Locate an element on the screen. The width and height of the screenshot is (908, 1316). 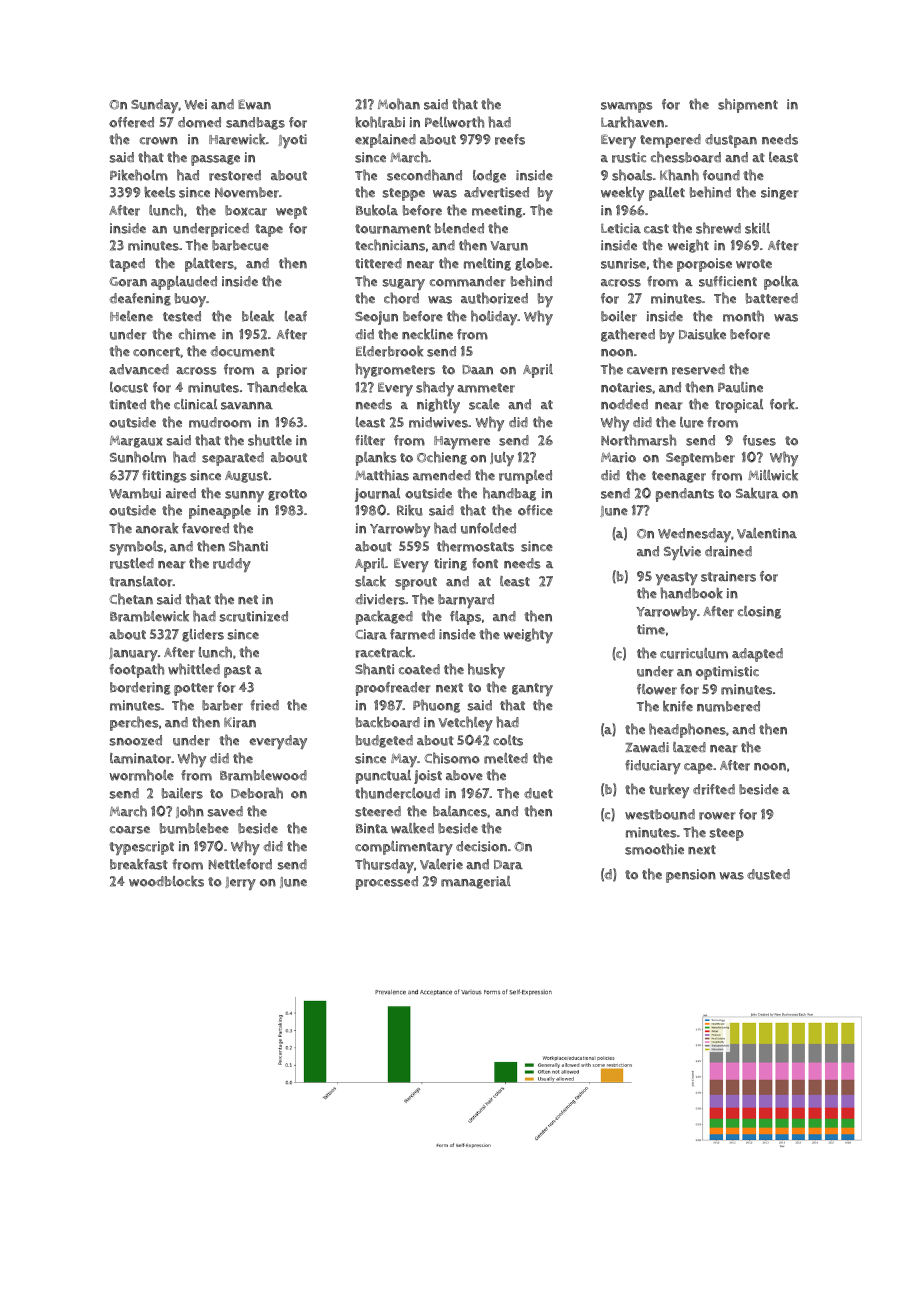
Millwick is located at coordinates (773, 475).
